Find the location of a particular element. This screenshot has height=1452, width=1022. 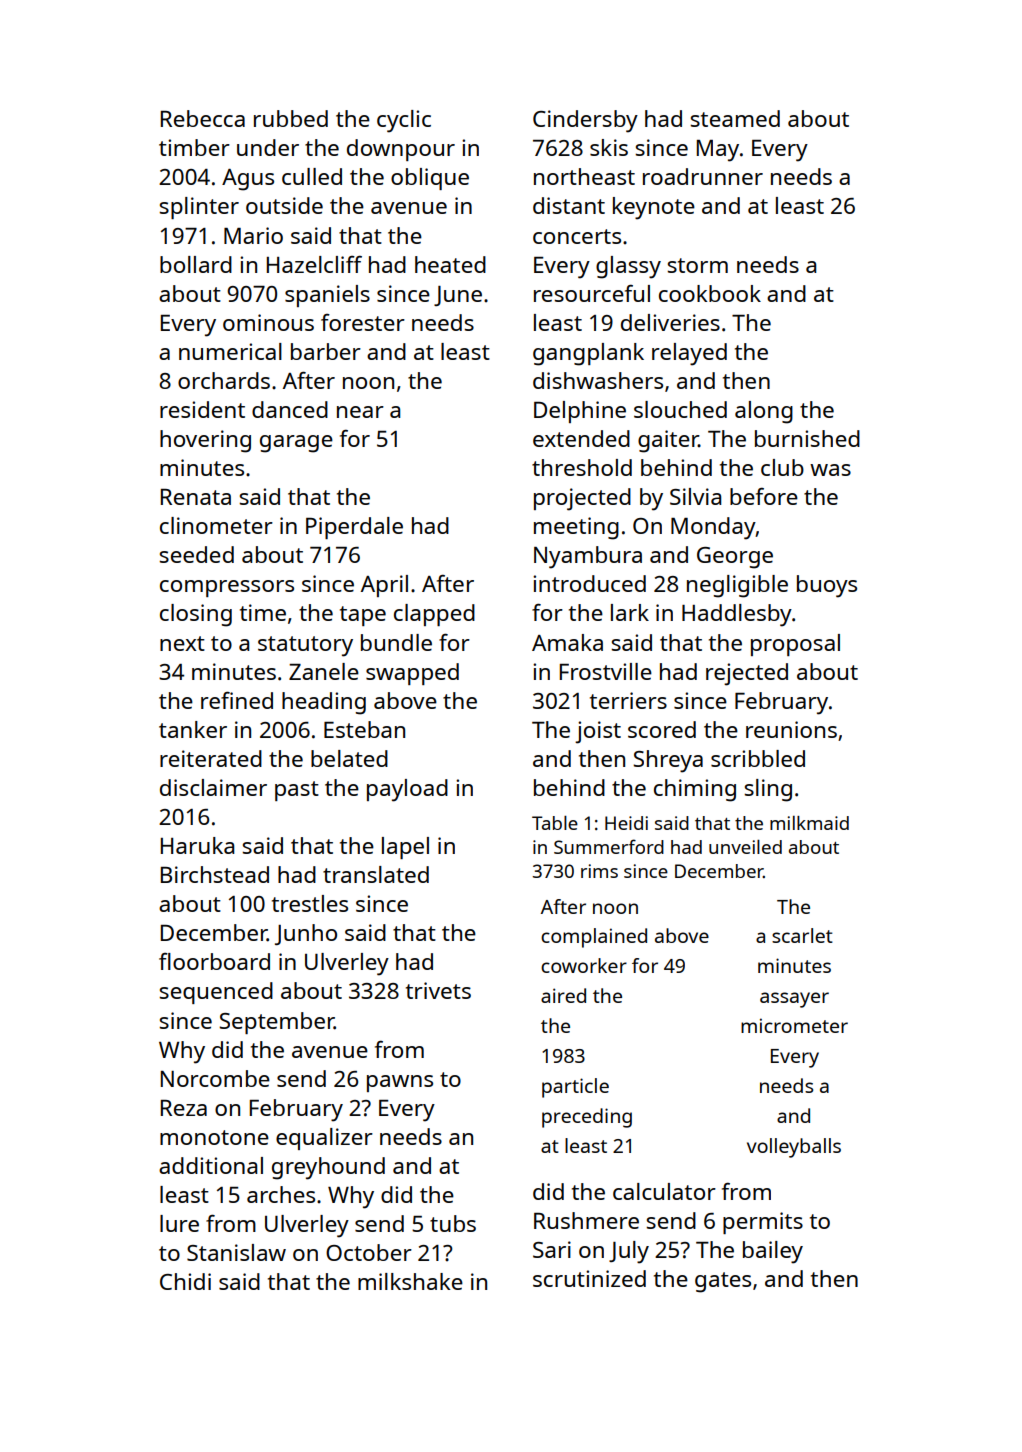

micrometer is located at coordinates (794, 1025).
